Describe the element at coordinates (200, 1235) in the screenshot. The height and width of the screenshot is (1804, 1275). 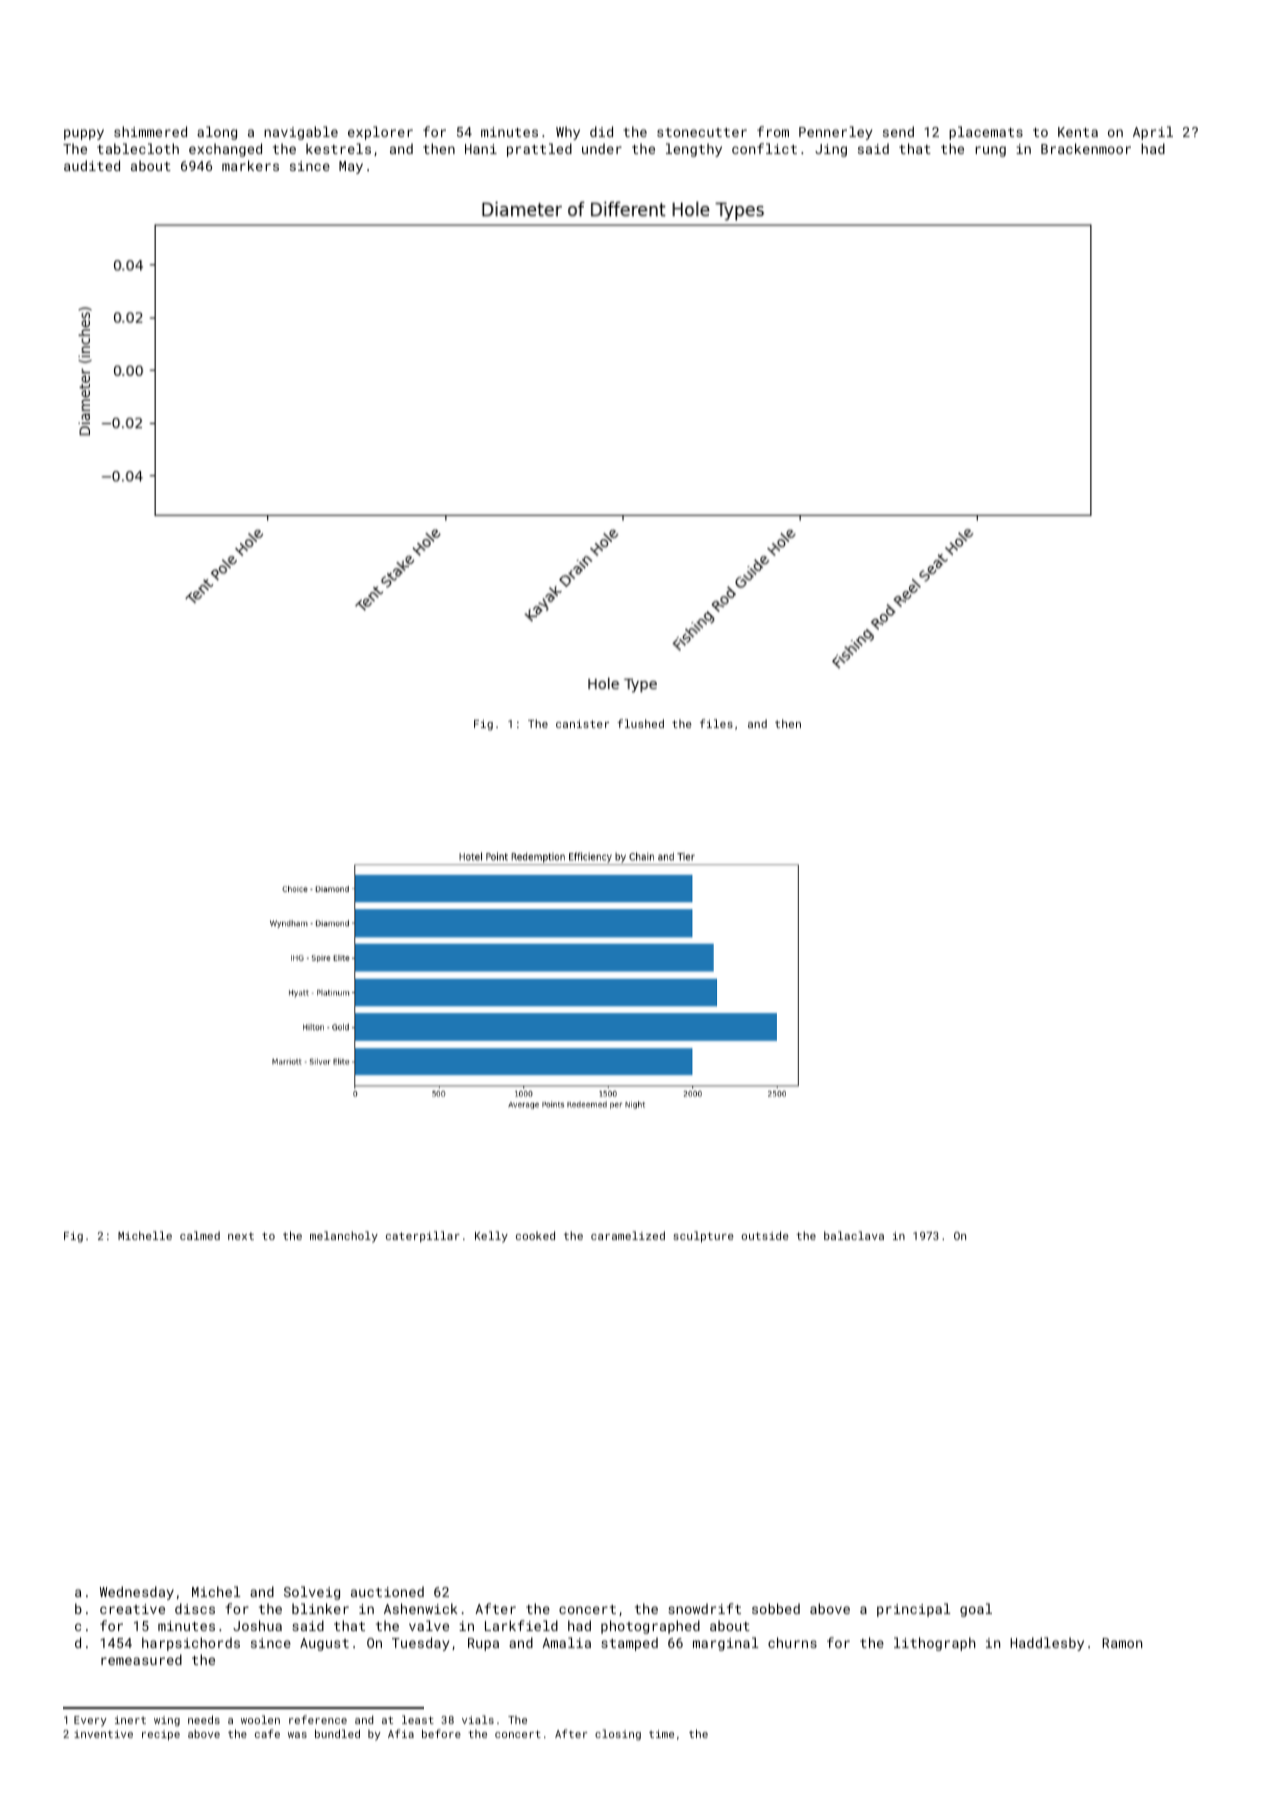
I see `calmed` at that location.
